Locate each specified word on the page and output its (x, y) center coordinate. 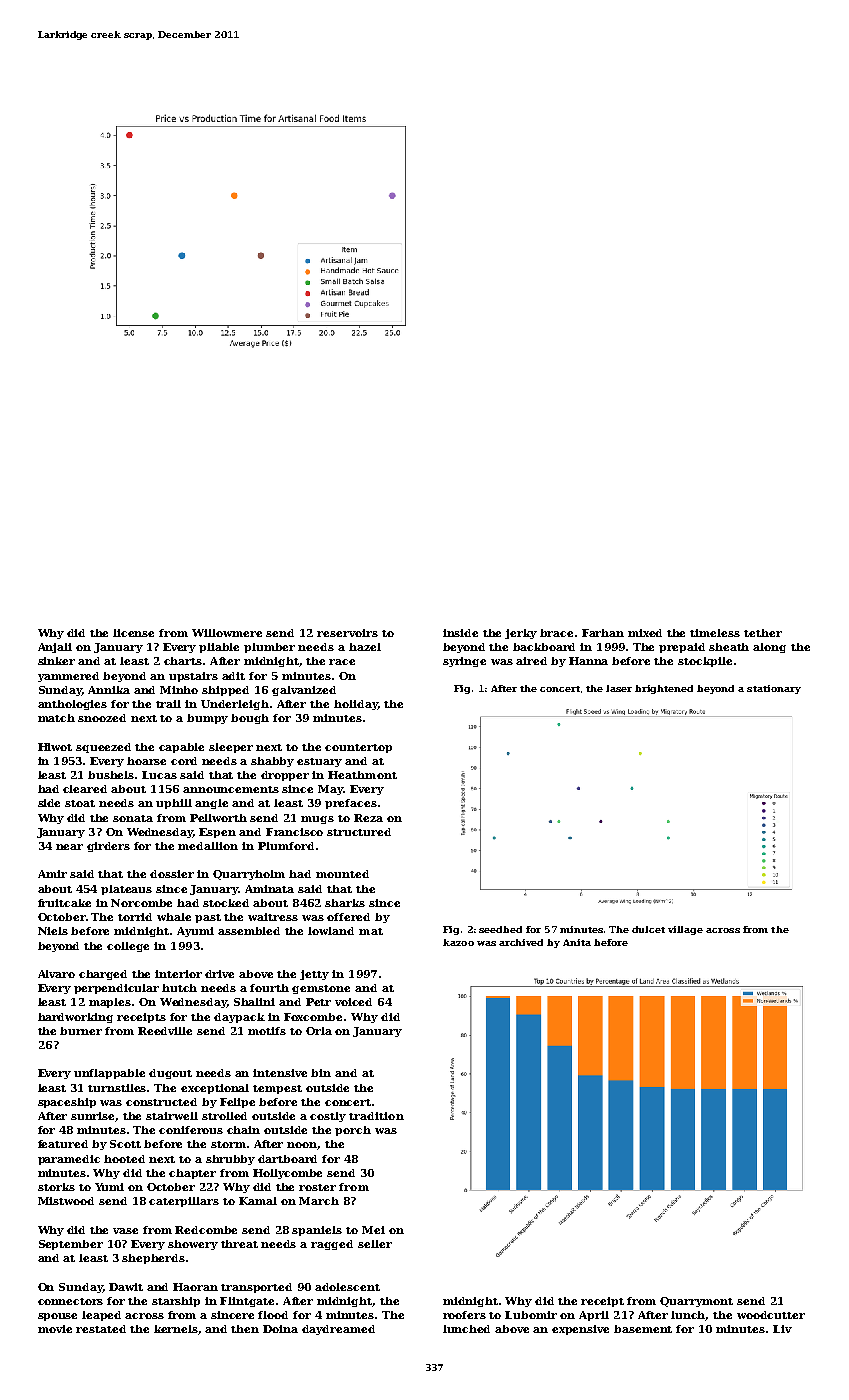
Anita (577, 942)
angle (211, 804)
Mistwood (66, 1201)
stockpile (705, 662)
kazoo (458, 942)
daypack (239, 1018)
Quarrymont (696, 1302)
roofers (464, 1315)
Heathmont (362, 775)
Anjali (55, 648)
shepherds (153, 1259)
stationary (774, 689)
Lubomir (531, 1315)
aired (531, 661)
